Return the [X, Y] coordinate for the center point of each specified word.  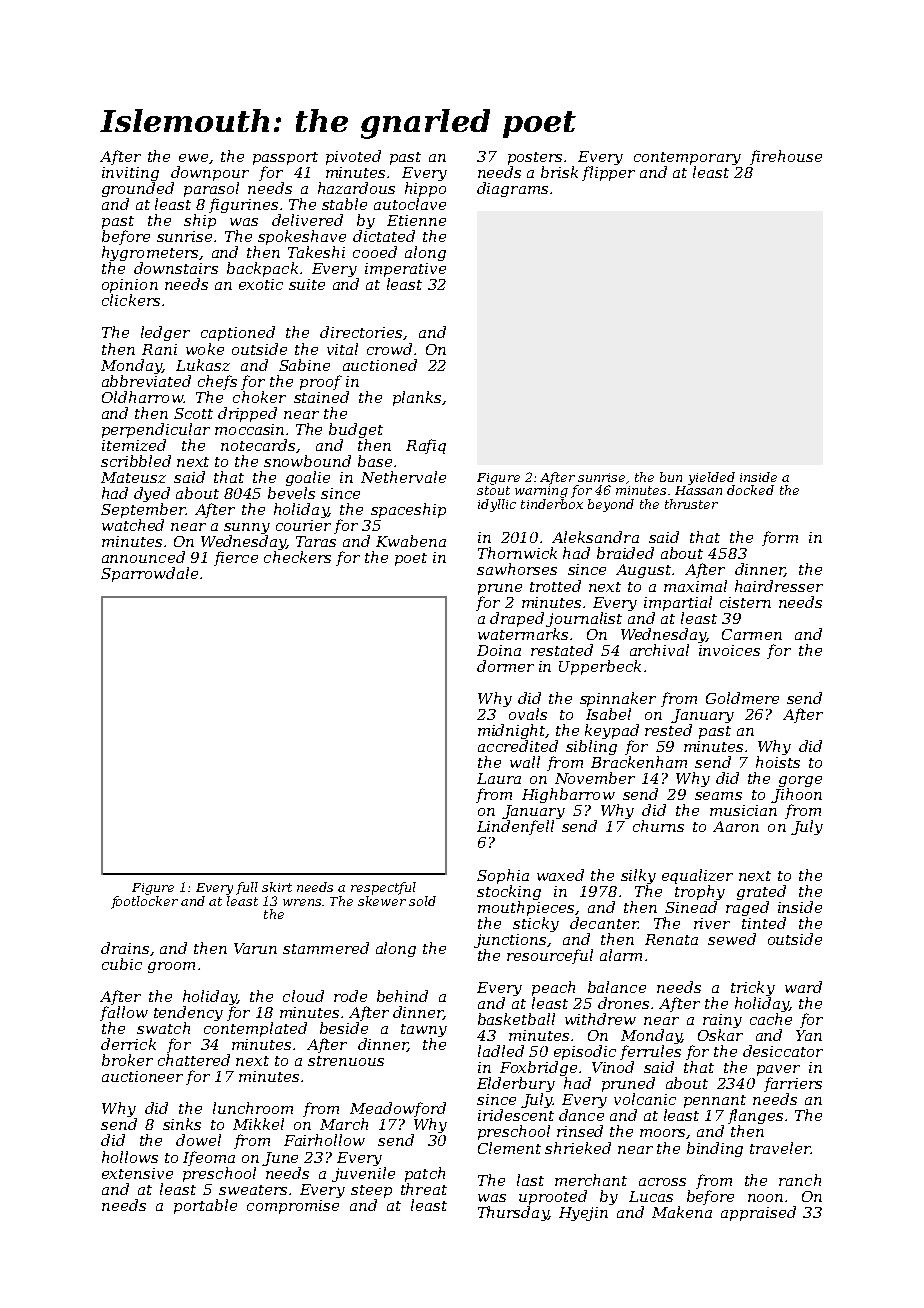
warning [541, 492]
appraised [758, 1213]
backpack [262, 269]
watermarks [523, 634]
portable [205, 1206]
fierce [236, 558]
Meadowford [398, 1109]
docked [750, 490]
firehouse [786, 157]
